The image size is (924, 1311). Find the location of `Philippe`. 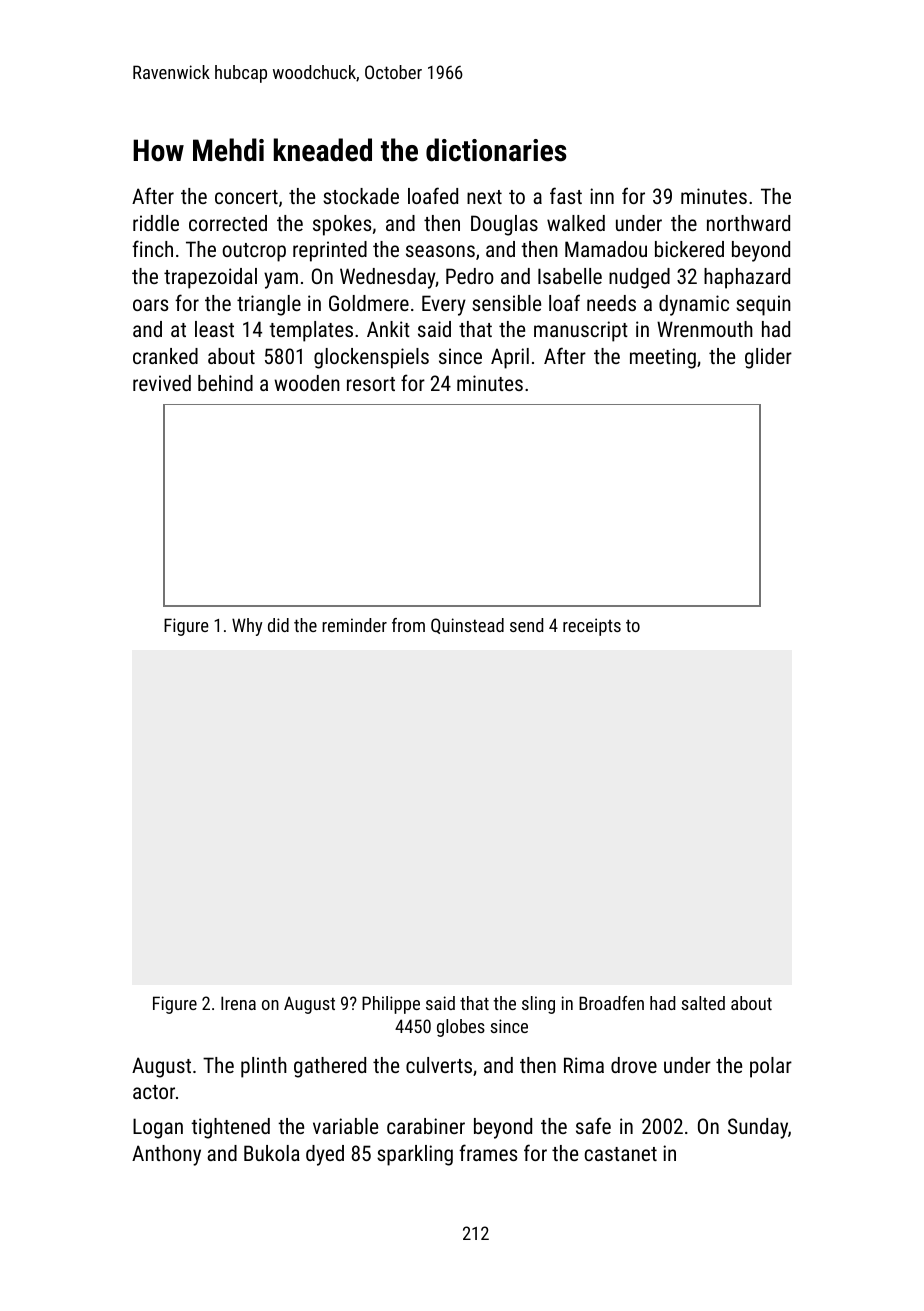

Philippe is located at coordinates (391, 1005).
